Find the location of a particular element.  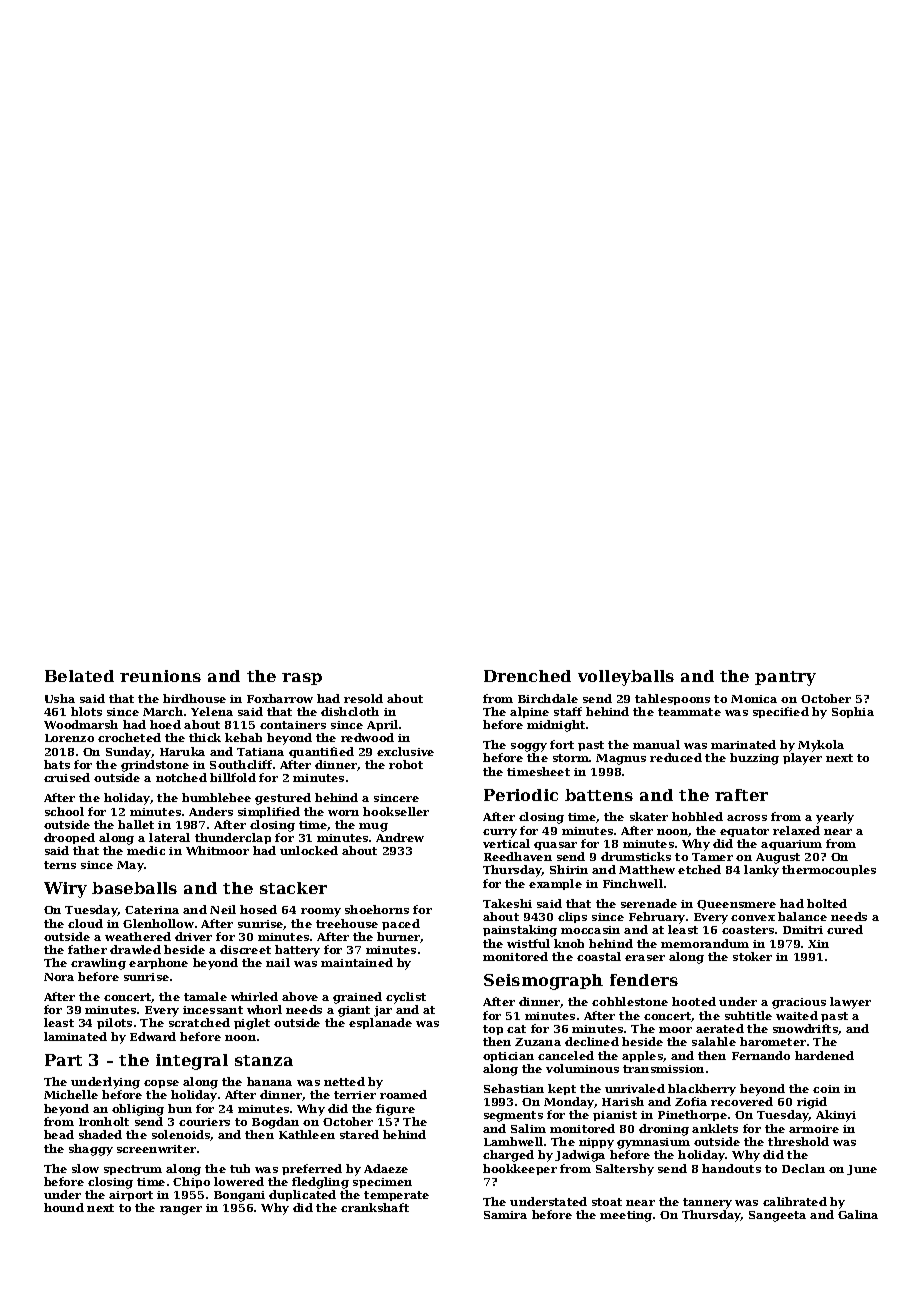

stanza is located at coordinates (264, 1060).
